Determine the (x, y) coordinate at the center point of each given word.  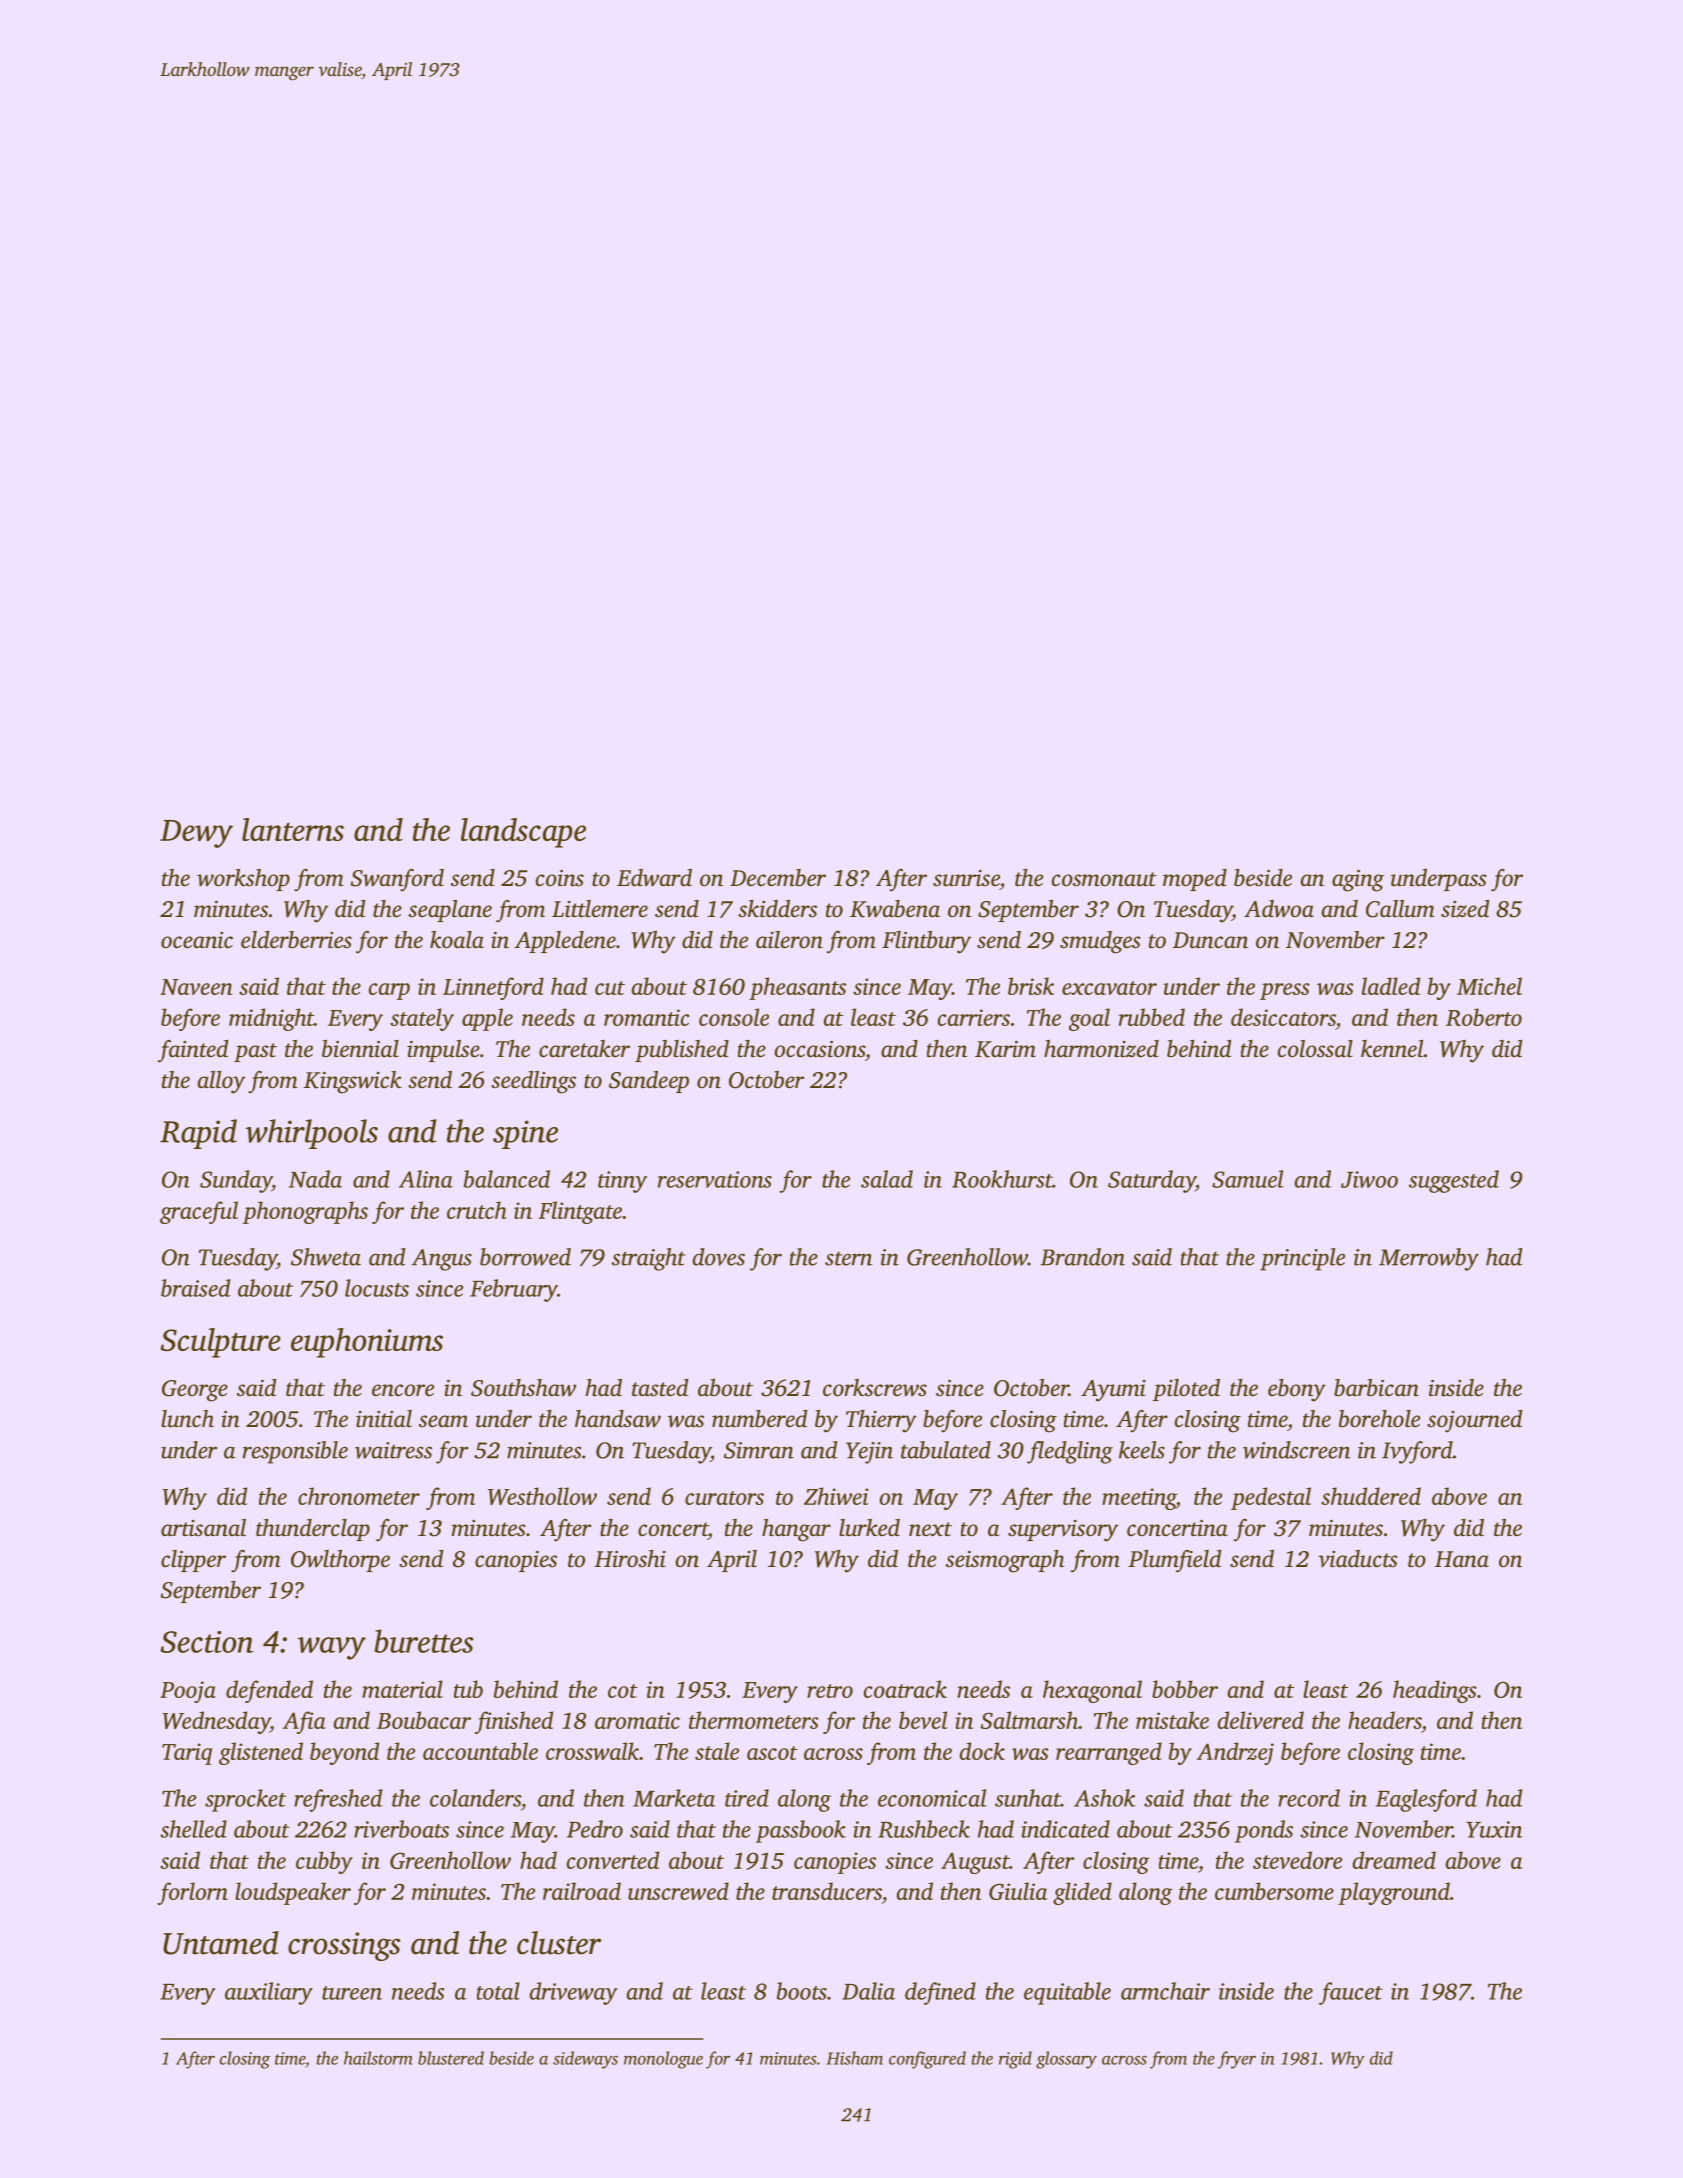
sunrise (966, 878)
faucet (1351, 1993)
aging (1358, 881)
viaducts (1357, 1559)
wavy (332, 1648)
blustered (451, 2058)
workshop (243, 880)
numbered (759, 1419)
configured (927, 2060)
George (195, 1391)
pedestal (1271, 1498)
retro (830, 1691)
